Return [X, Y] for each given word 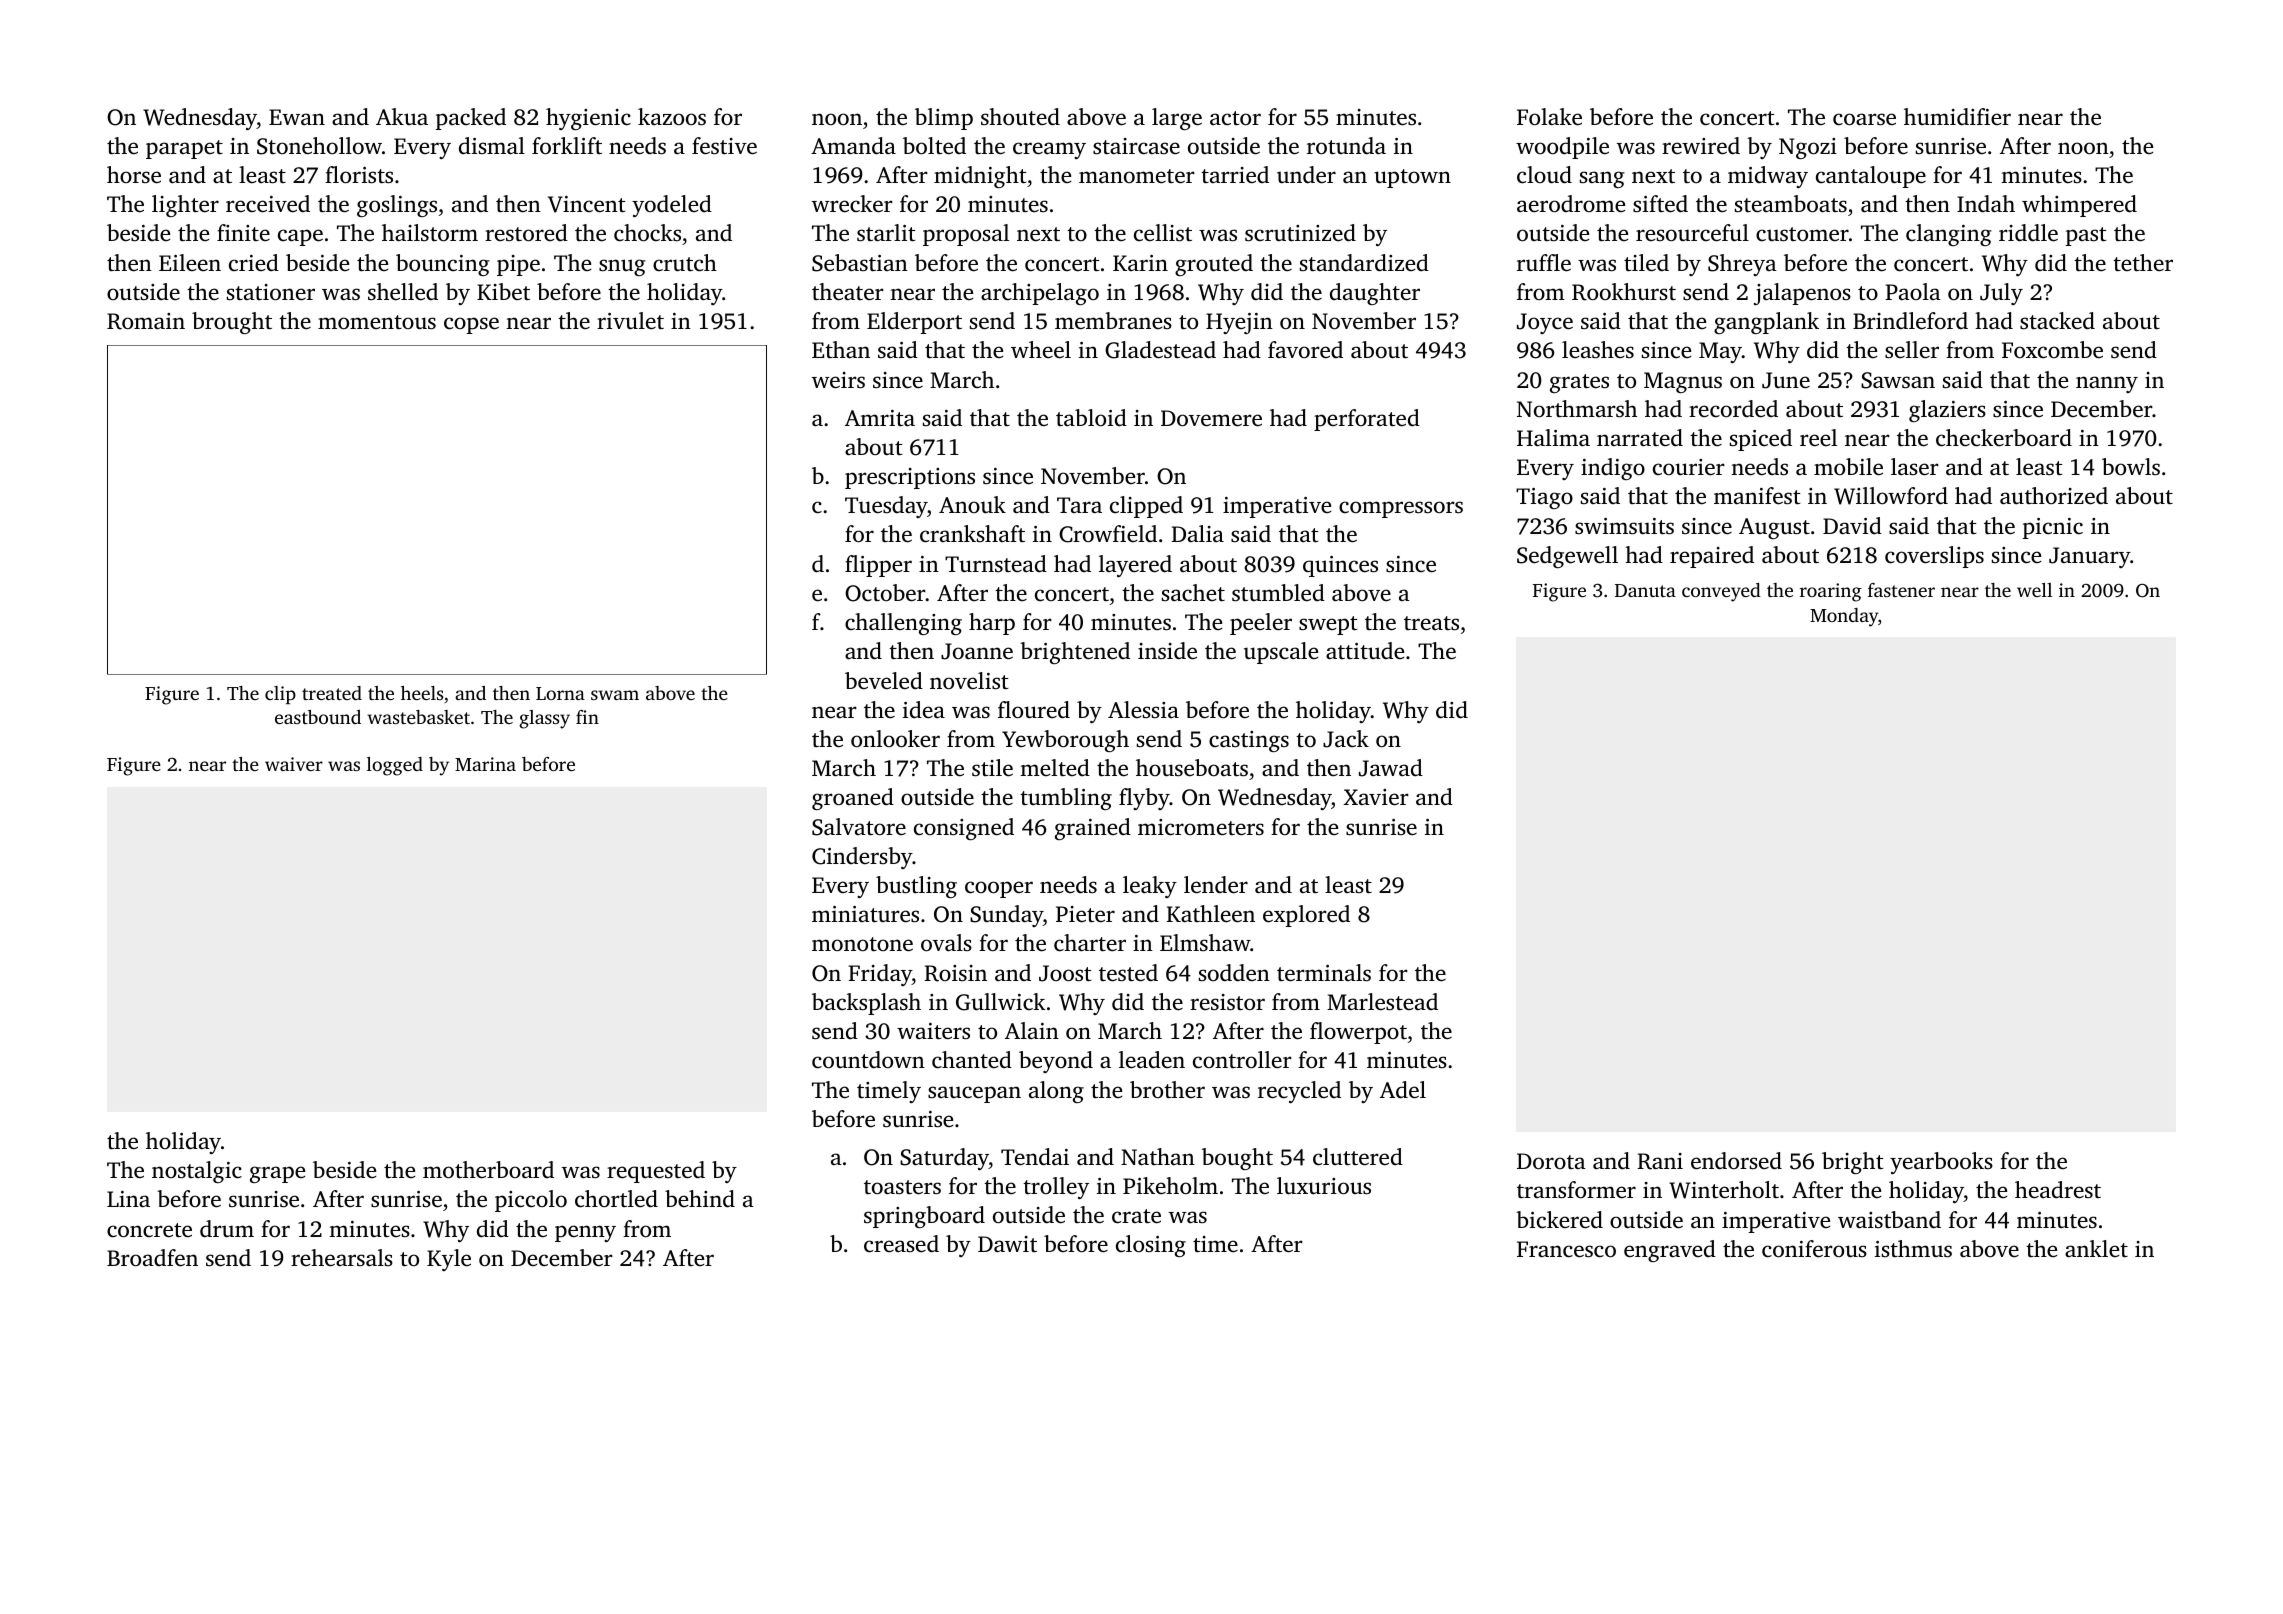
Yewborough [1065, 741]
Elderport [914, 323]
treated [332, 693]
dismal [492, 145]
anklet [2096, 1248]
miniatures [865, 914]
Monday [1844, 617]
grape [277, 1174]
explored [1306, 916]
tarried [1235, 175]
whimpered [2079, 206]
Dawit [1007, 1244]
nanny [2107, 384]
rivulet [630, 320]
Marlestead [1382, 1002]
